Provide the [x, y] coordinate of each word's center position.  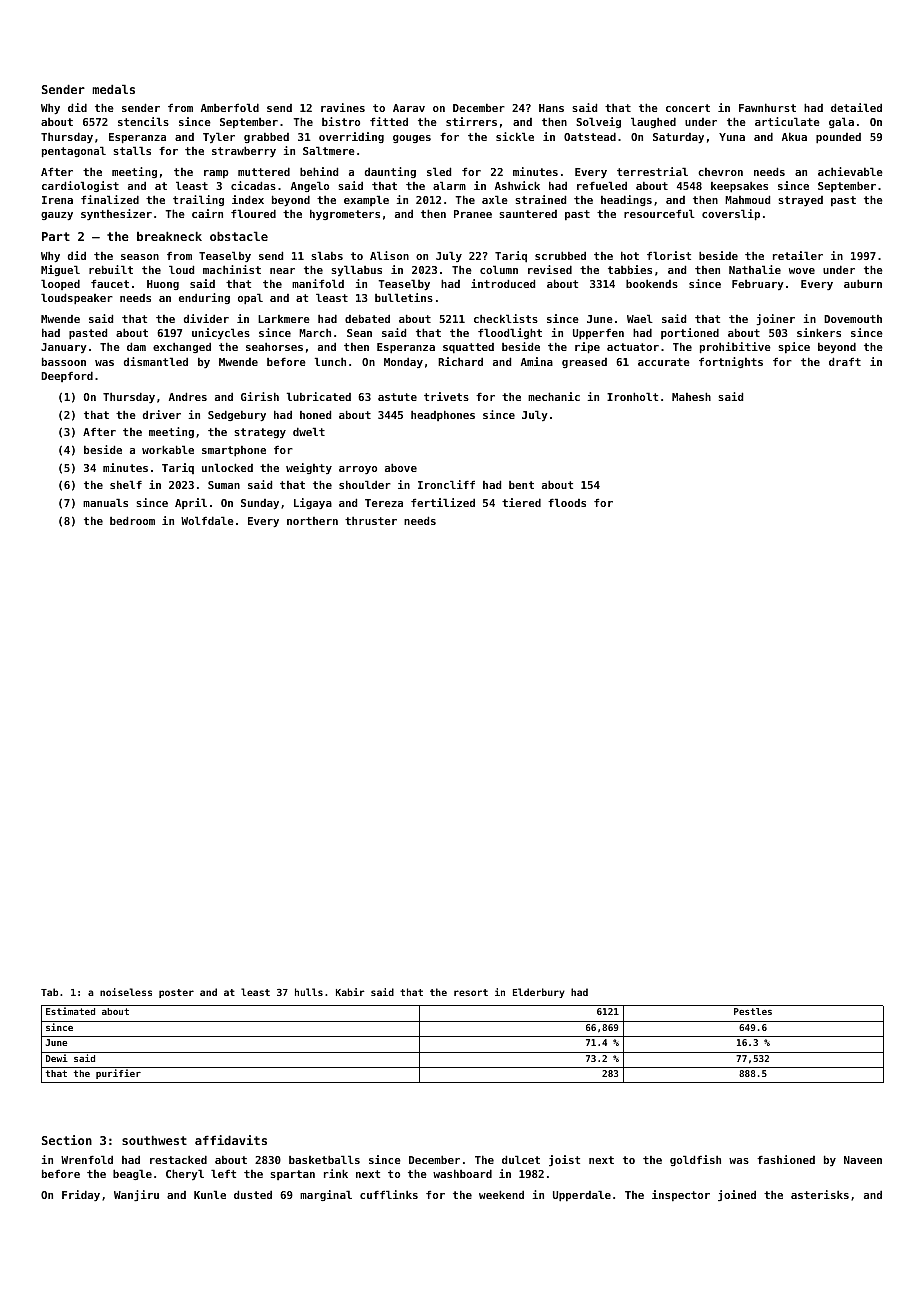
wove [802, 271]
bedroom [132, 520]
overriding [351, 137]
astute [397, 397]
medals [113, 89]
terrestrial [652, 171]
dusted [253, 1194]
